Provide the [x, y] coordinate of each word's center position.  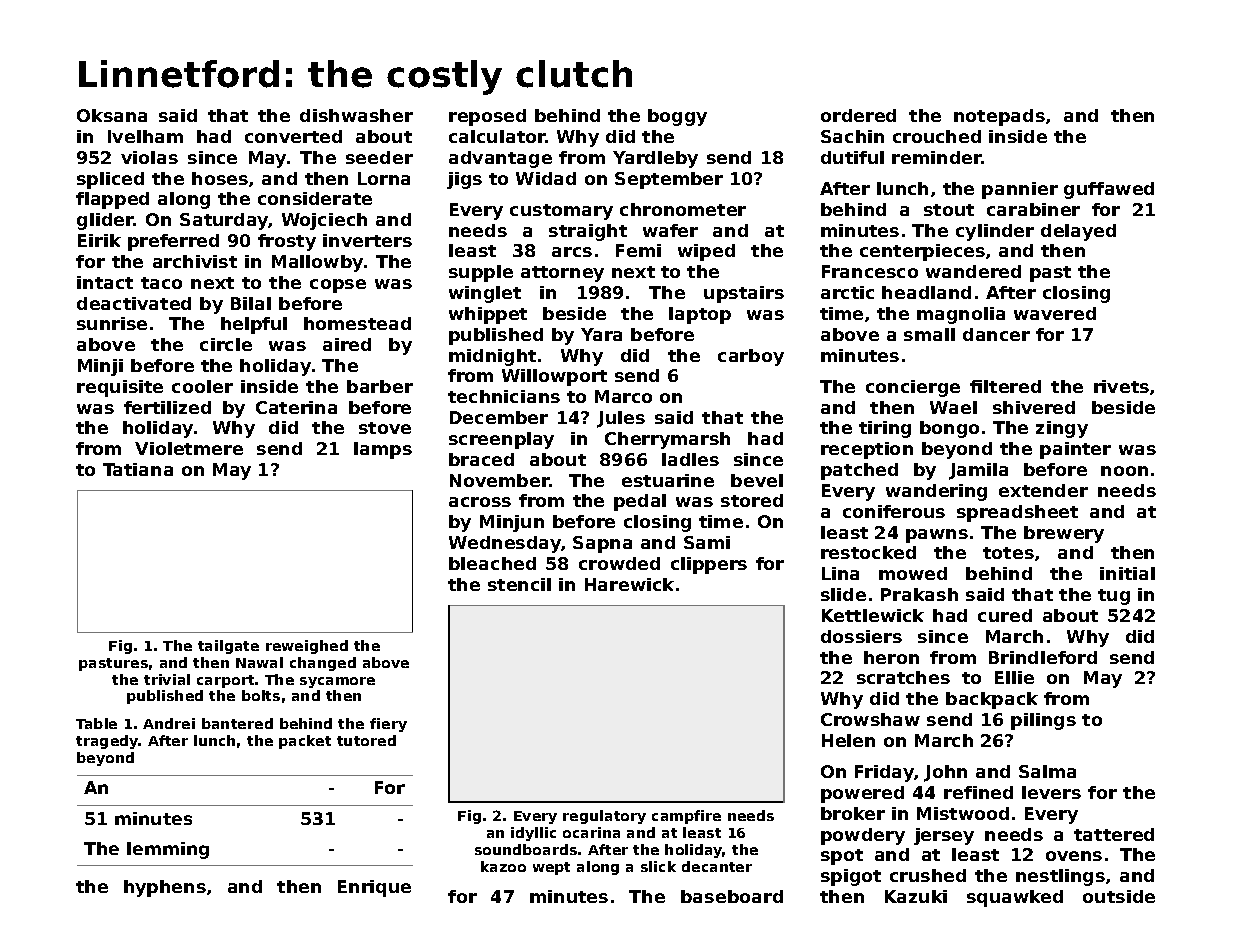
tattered [1114, 834]
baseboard [732, 896]
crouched [937, 136]
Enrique [374, 888]
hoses [220, 178]
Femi [638, 250]
